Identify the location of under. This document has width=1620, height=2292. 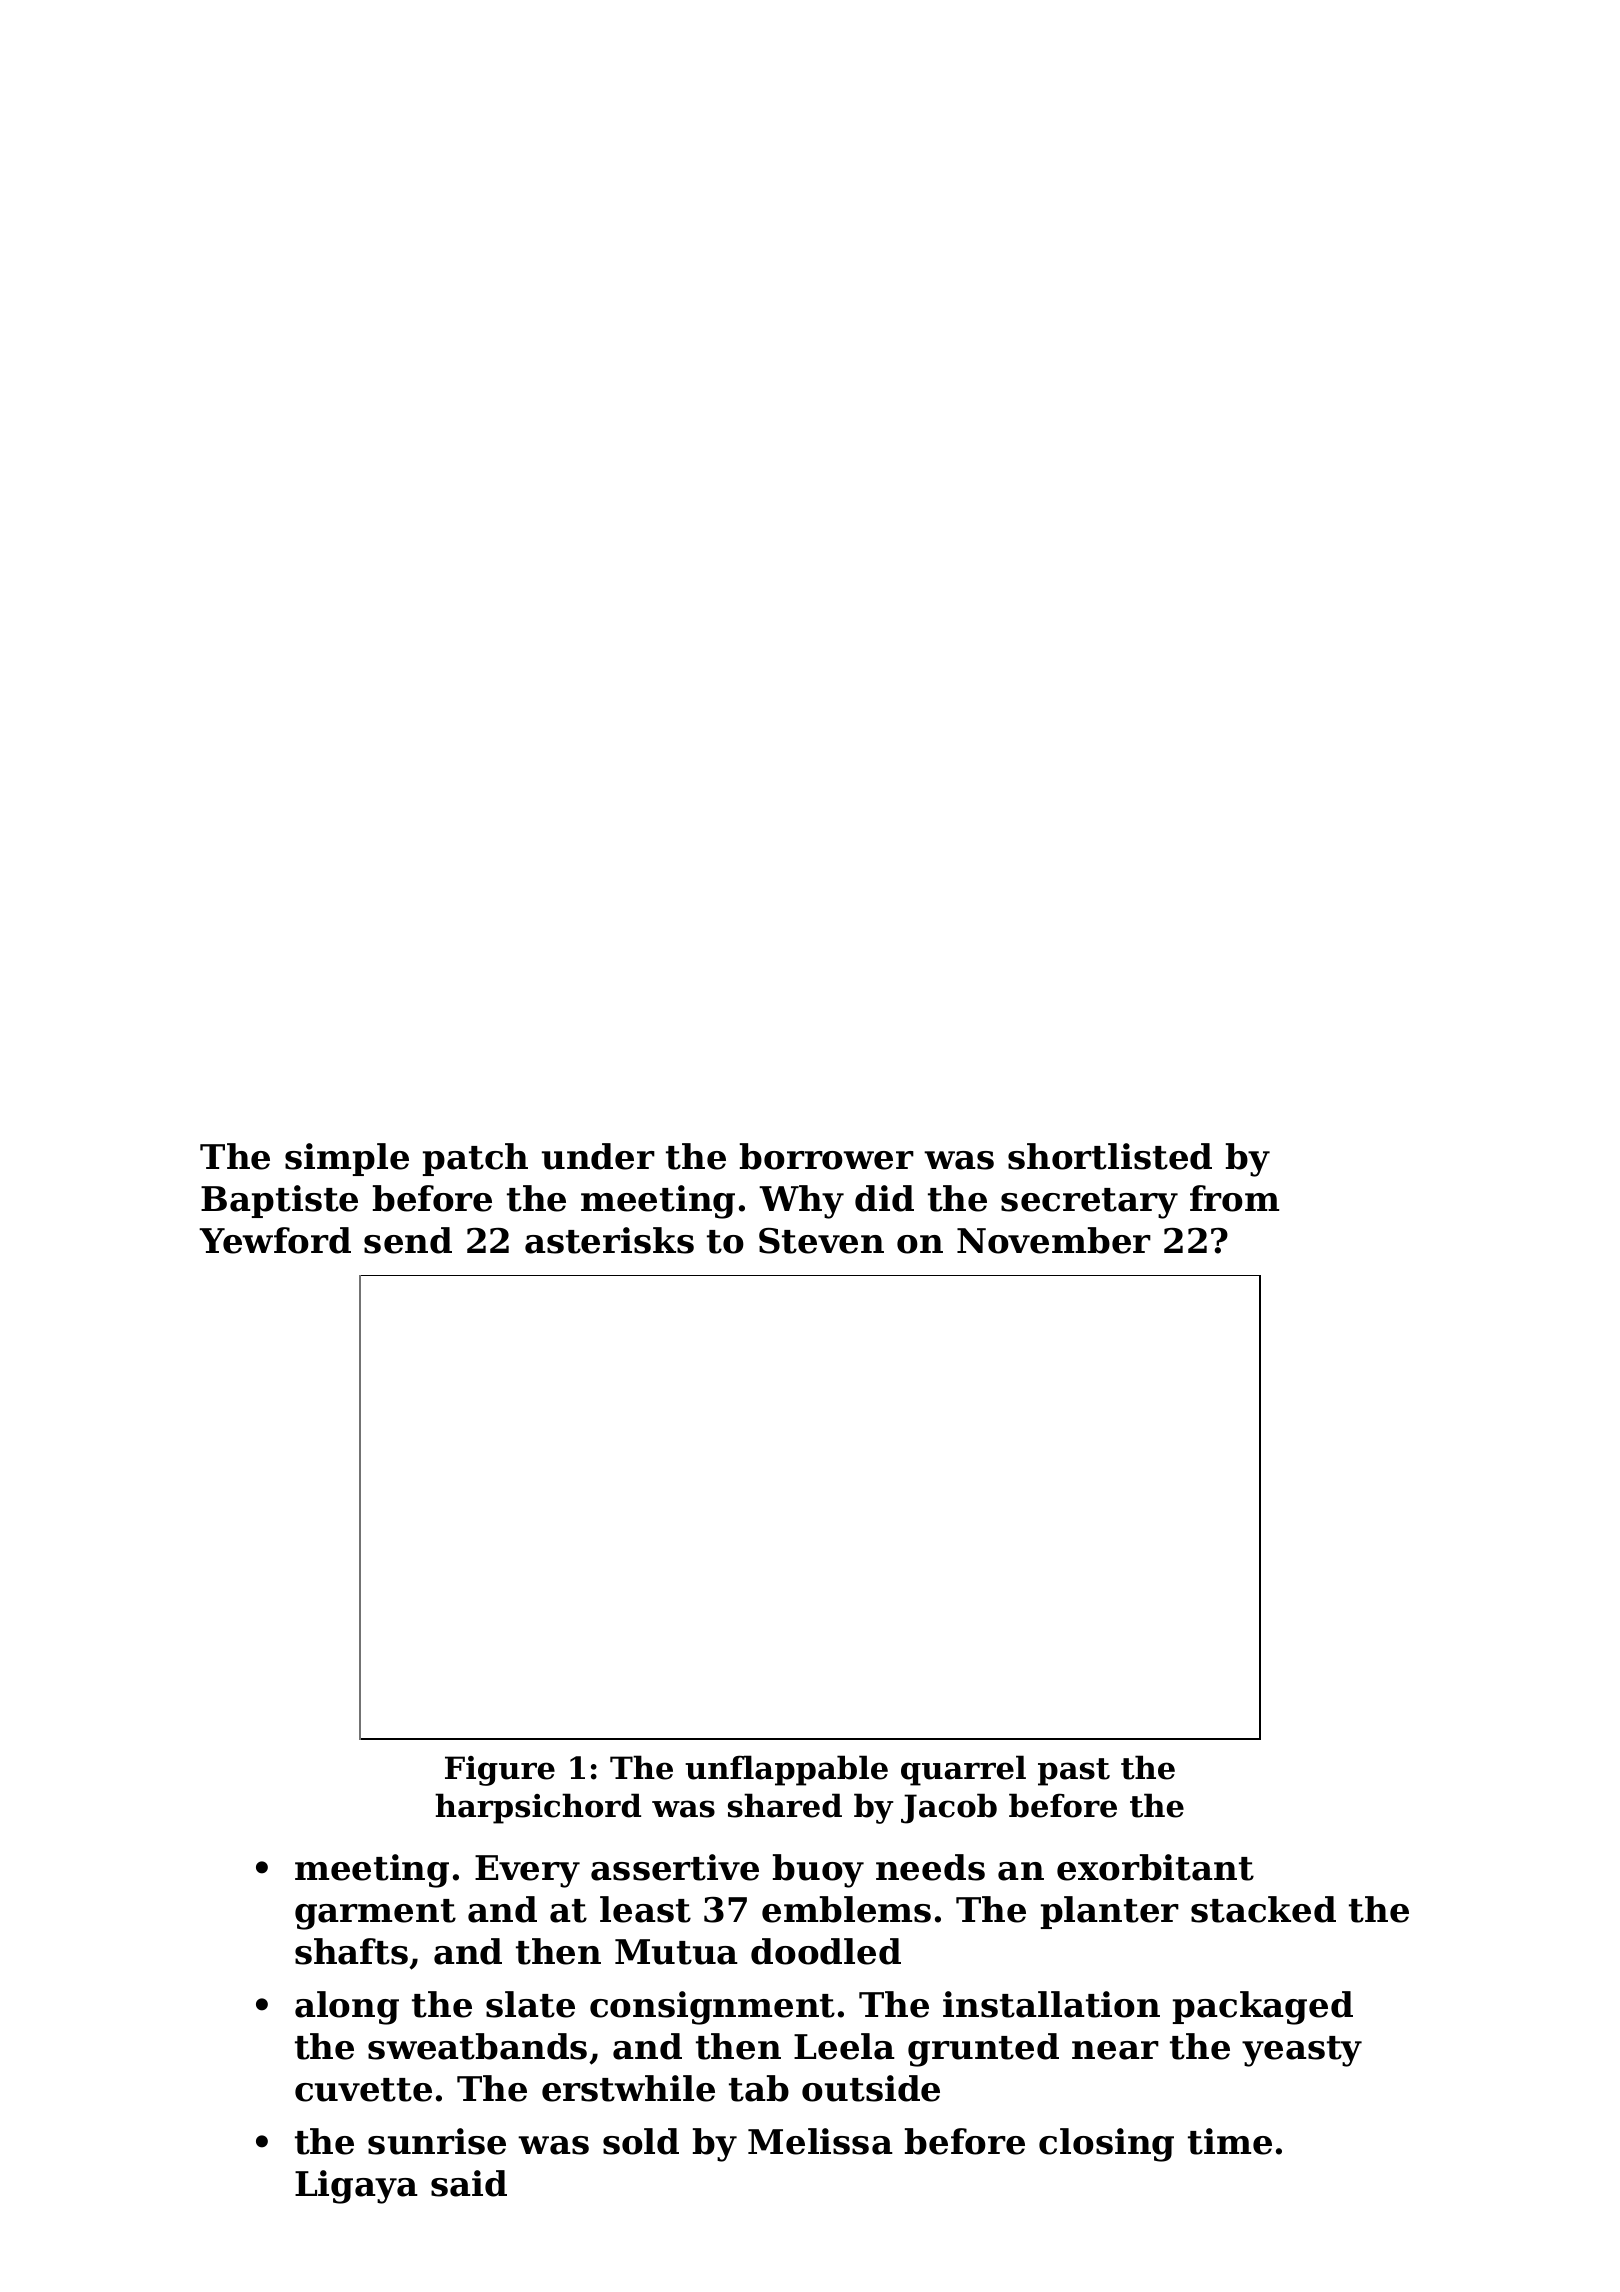
(598, 1156).
